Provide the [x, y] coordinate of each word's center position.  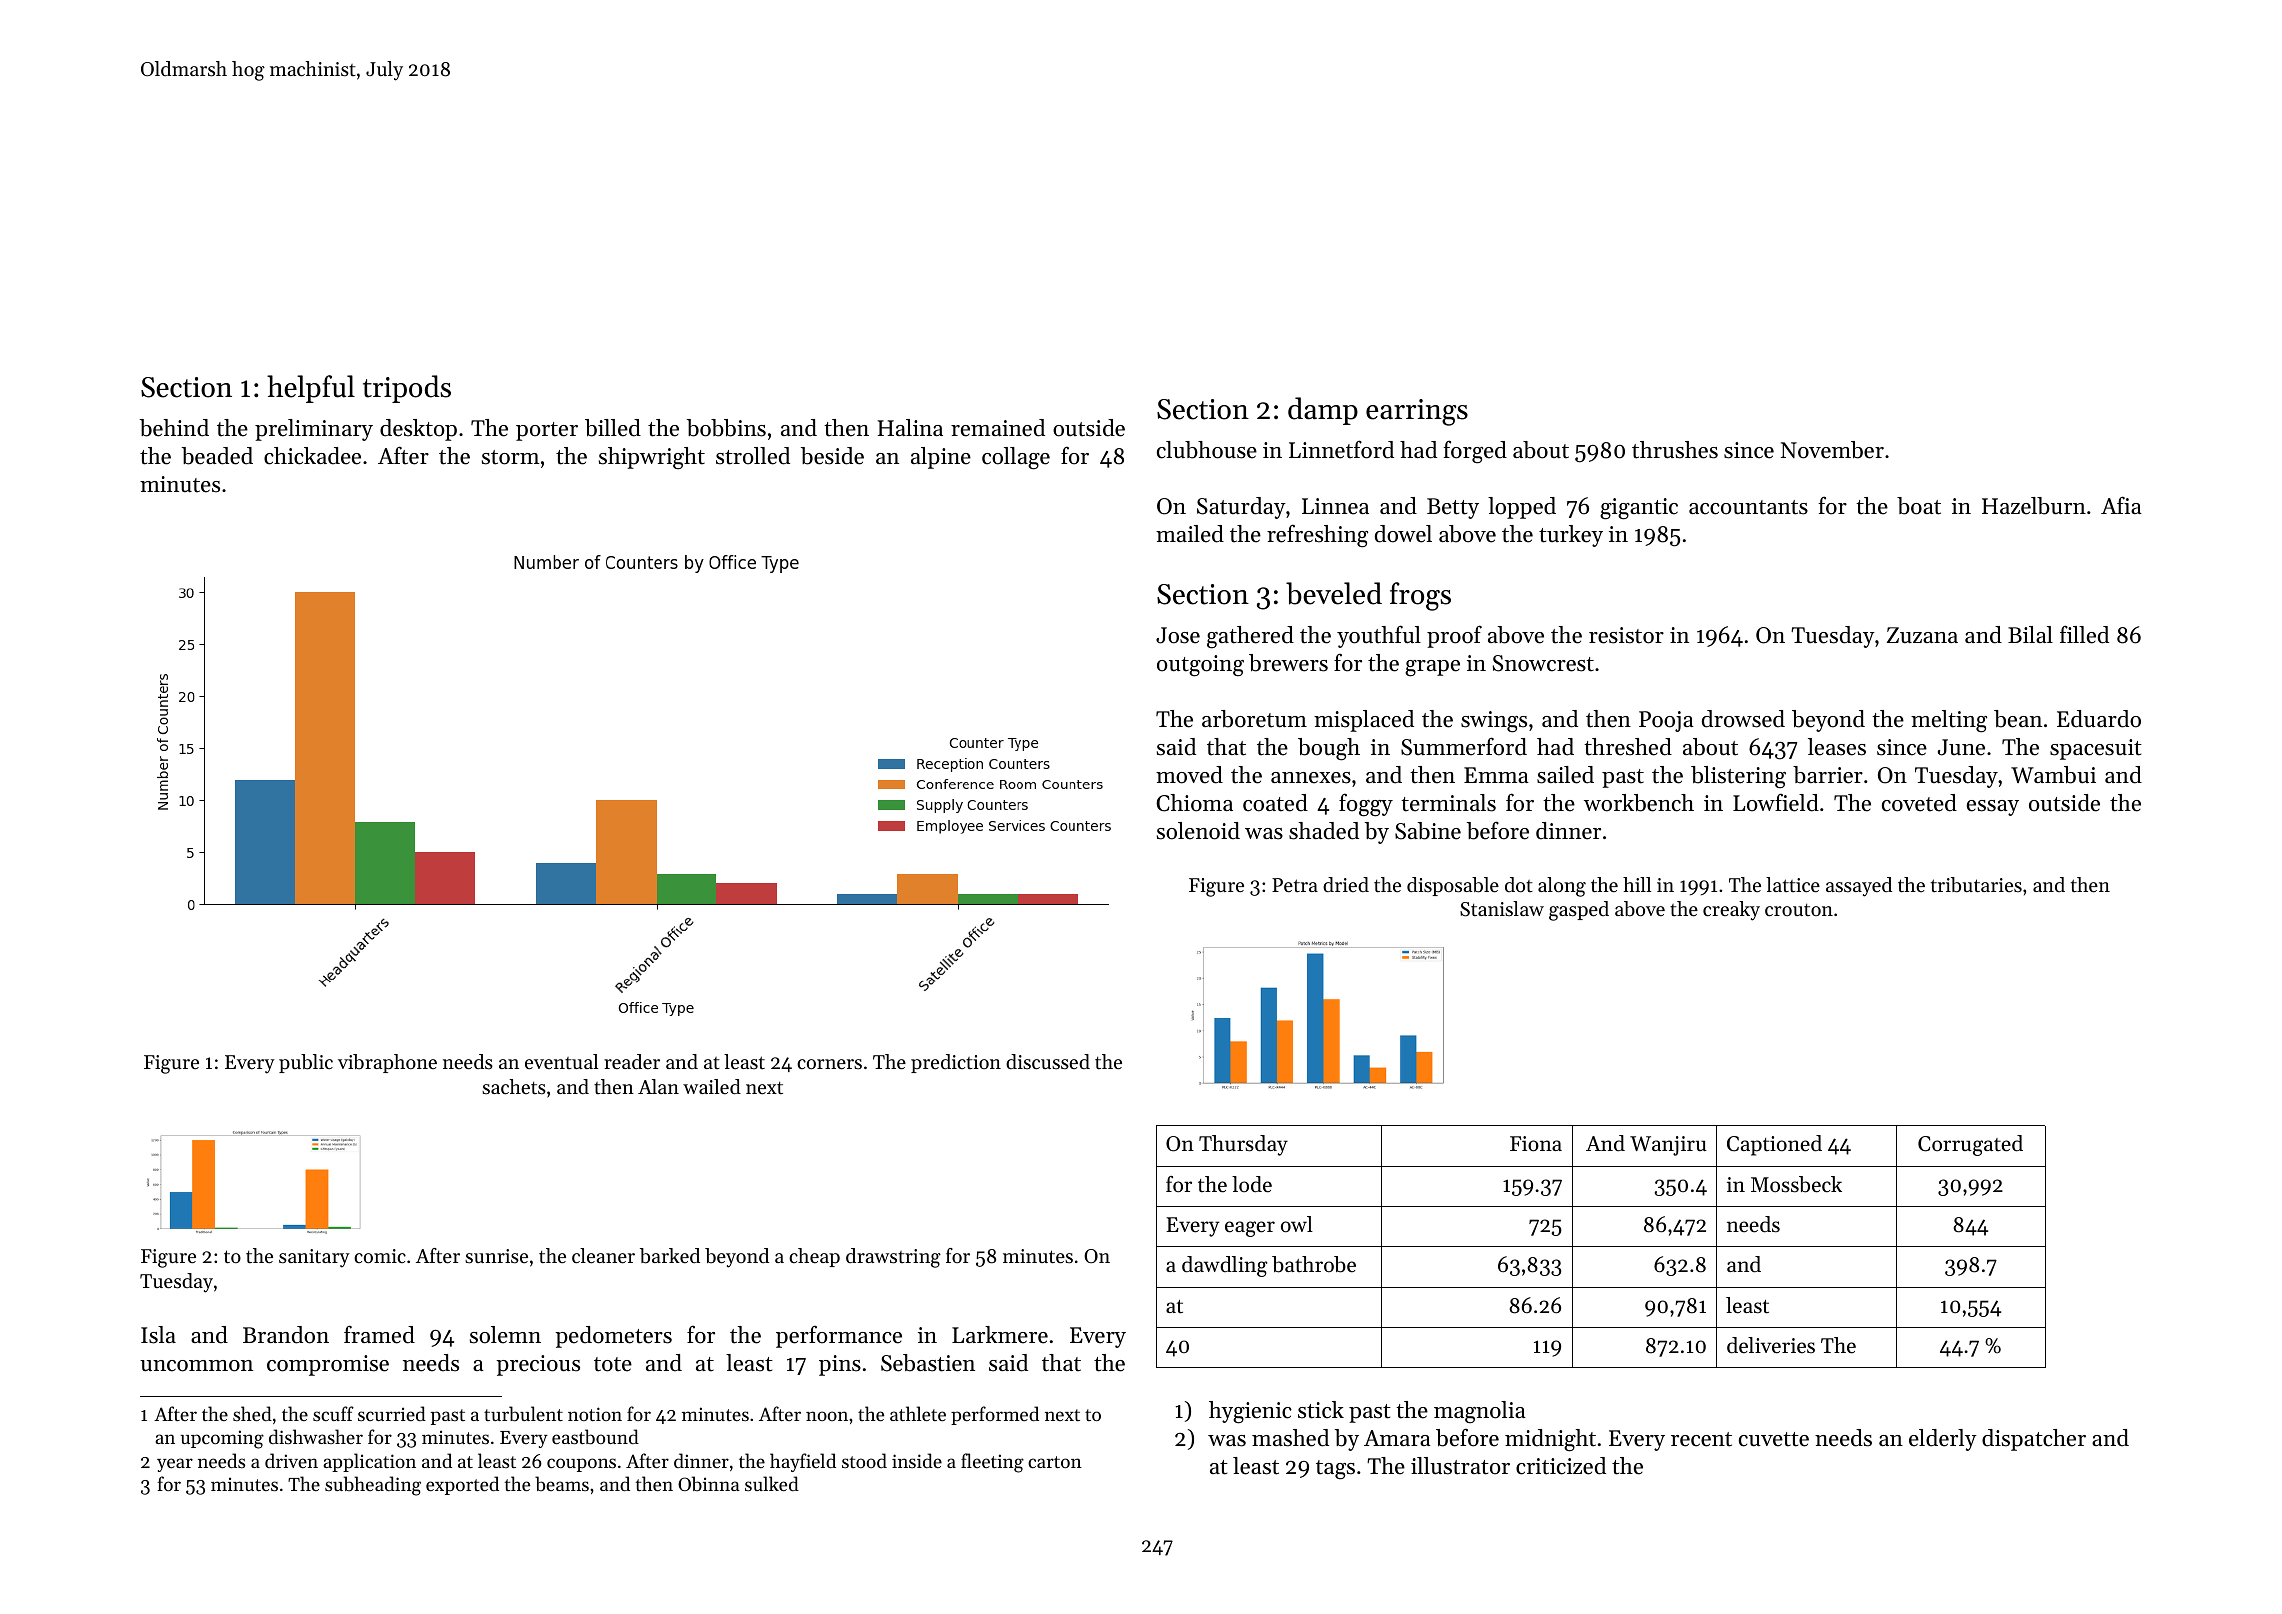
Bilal [2030, 634]
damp [1323, 411]
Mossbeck [1796, 1184]
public [306, 1063]
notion [595, 1414]
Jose [1178, 635]
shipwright [652, 458]
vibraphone [387, 1063]
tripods [407, 389]
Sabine [1428, 831]
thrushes [1675, 450]
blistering [1738, 777]
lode [1252, 1184]
